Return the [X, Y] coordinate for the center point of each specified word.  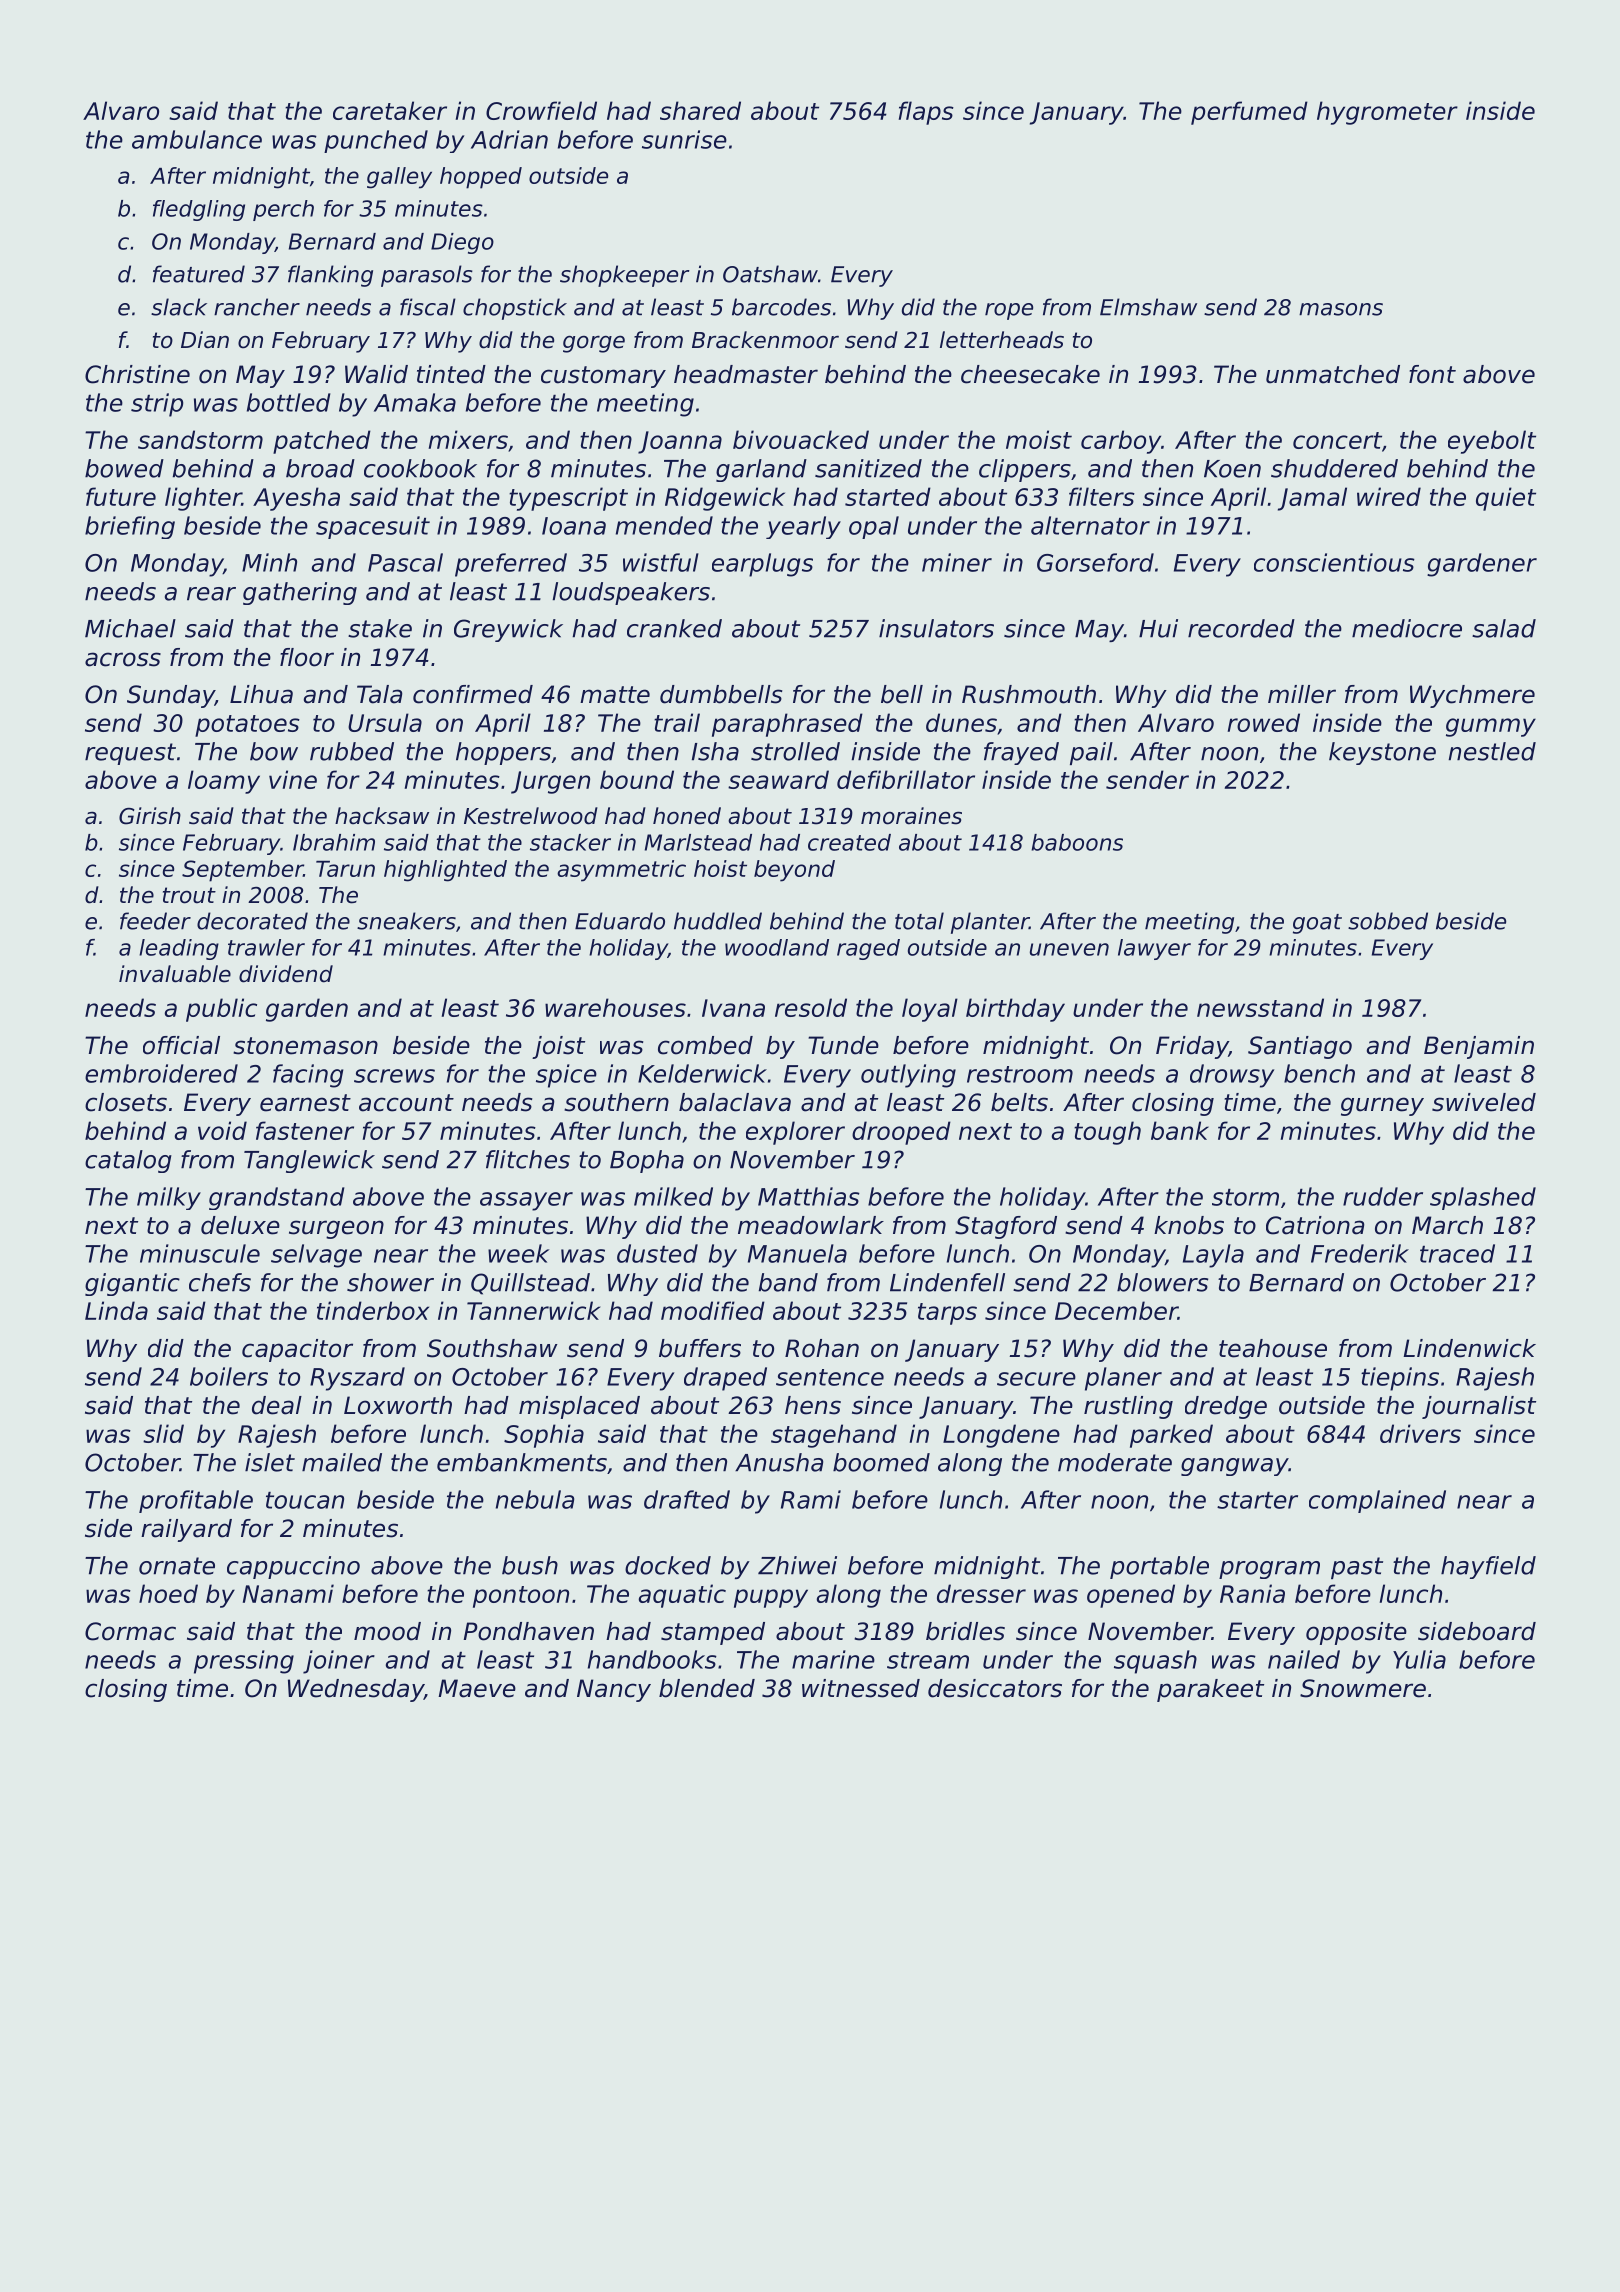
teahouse [1273, 1348]
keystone [1382, 753]
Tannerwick [533, 1310]
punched [376, 141]
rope [1009, 311]
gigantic [132, 1284]
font [1432, 374]
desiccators [995, 1688]
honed [687, 816]
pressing [244, 1662]
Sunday [171, 696]
